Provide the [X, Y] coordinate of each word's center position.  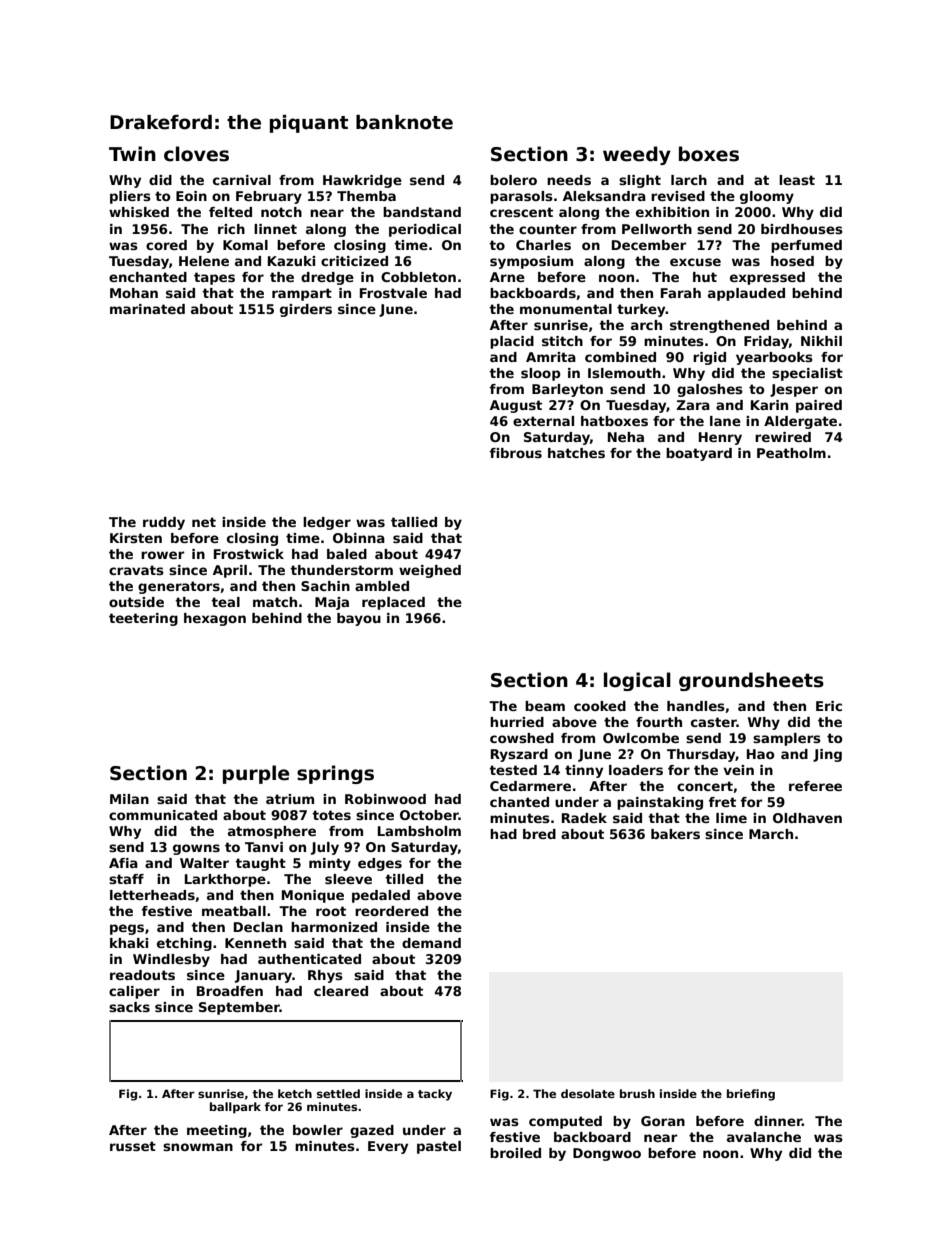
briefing [751, 1095]
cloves [196, 154]
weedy [637, 155]
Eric [829, 706]
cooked [600, 706]
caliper [134, 992]
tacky [435, 1095]
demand [431, 943]
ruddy [164, 523]
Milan [129, 799]
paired [819, 406]
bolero [513, 180]
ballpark [235, 1108]
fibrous [516, 453]
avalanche [764, 1137]
